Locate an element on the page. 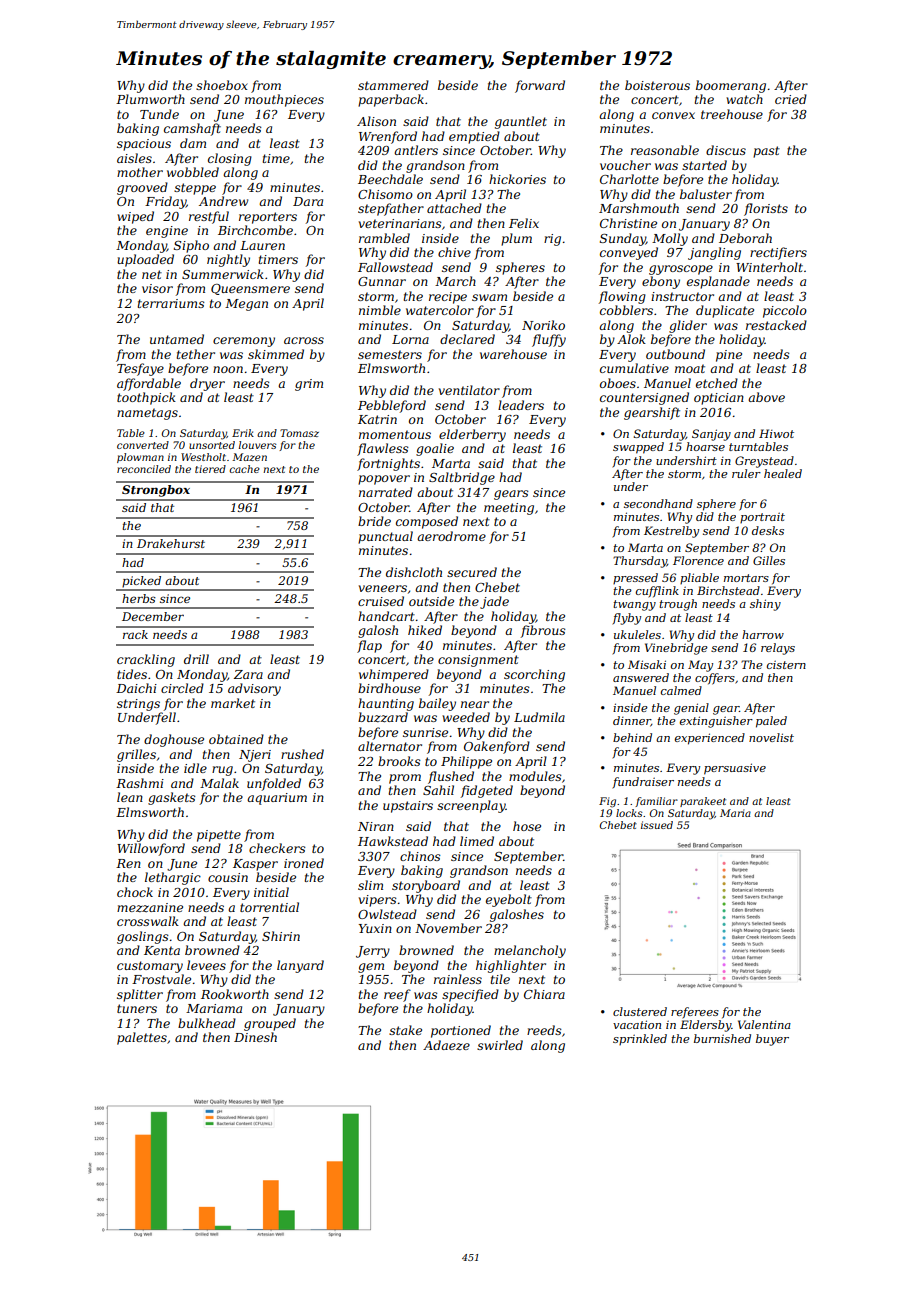 The width and height of the document is (924, 1308). shoebox is located at coordinates (222, 85).
